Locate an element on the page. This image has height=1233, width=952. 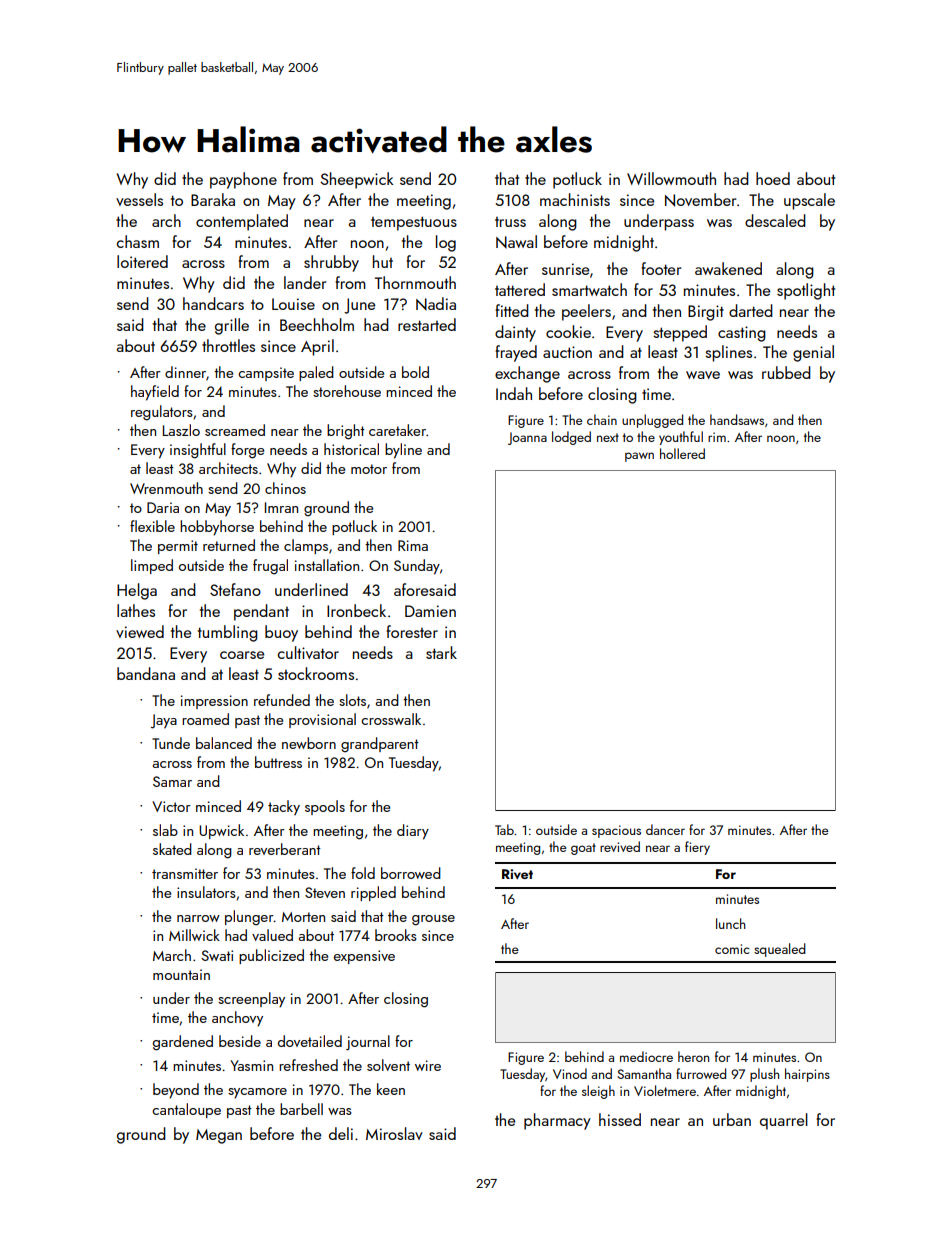
Sheepwick is located at coordinates (357, 180).
